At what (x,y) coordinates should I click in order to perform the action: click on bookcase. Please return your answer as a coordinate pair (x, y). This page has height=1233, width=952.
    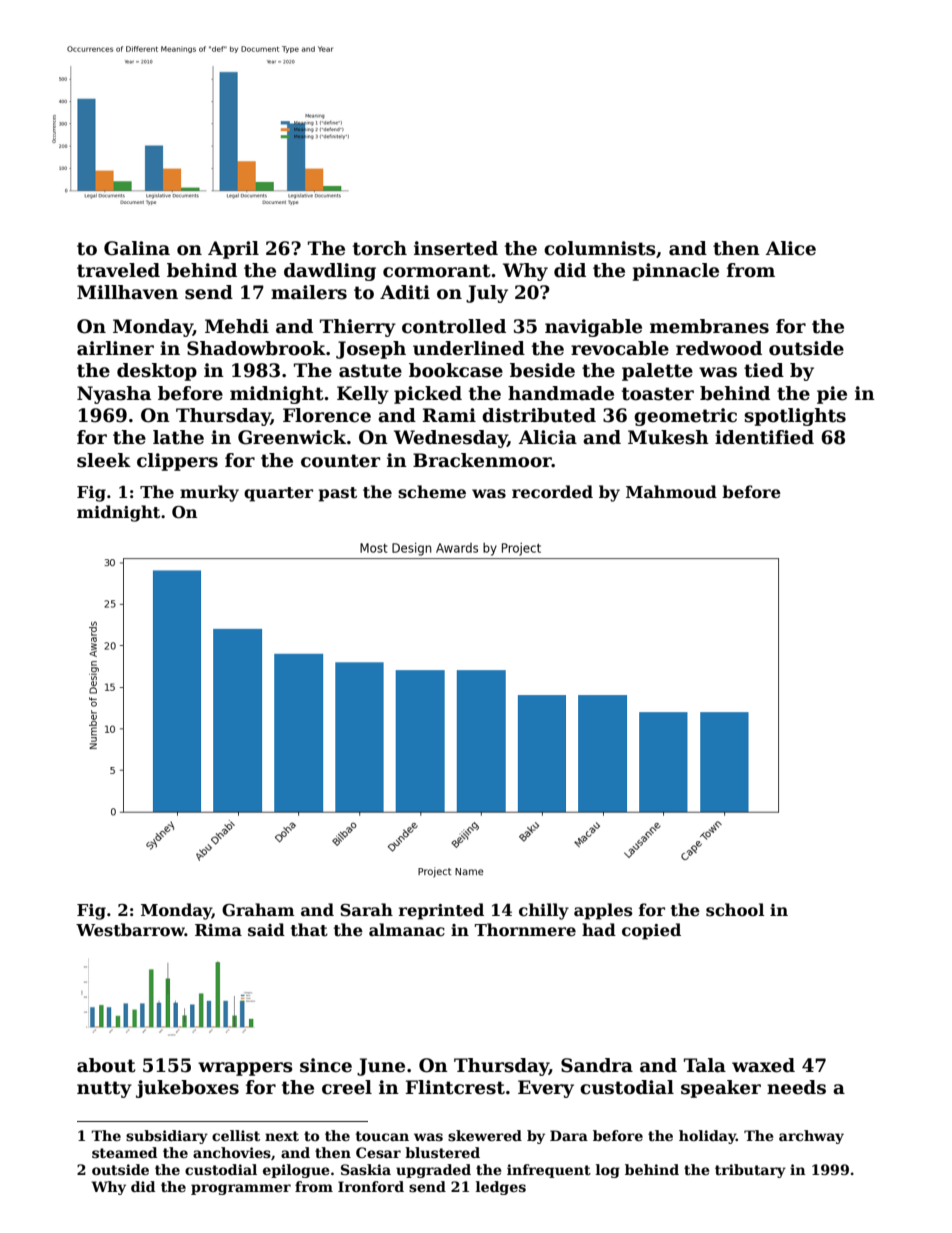
    Looking at the image, I should click on (456, 370).
